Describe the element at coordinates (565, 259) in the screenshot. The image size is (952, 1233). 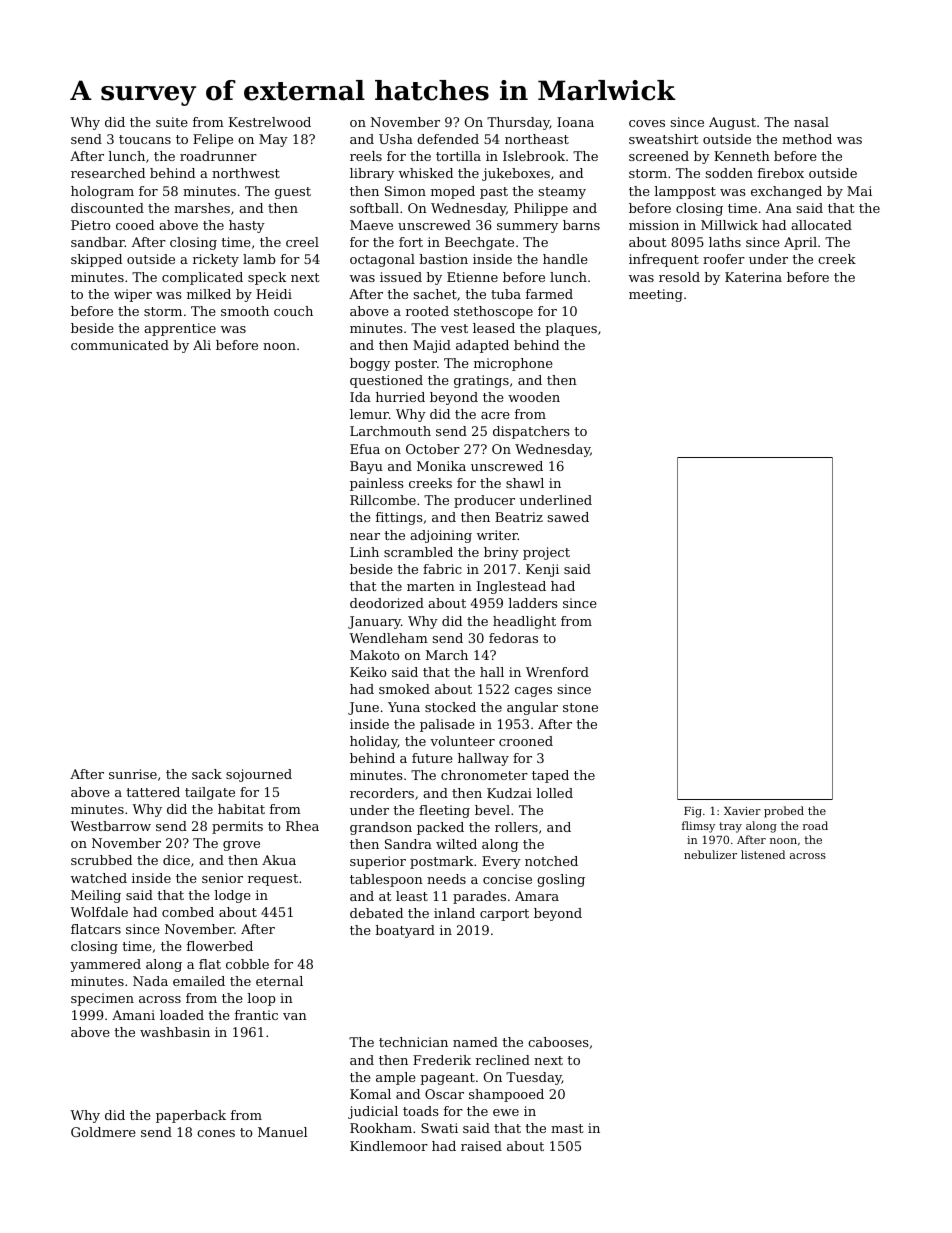
I see `handle` at that location.
